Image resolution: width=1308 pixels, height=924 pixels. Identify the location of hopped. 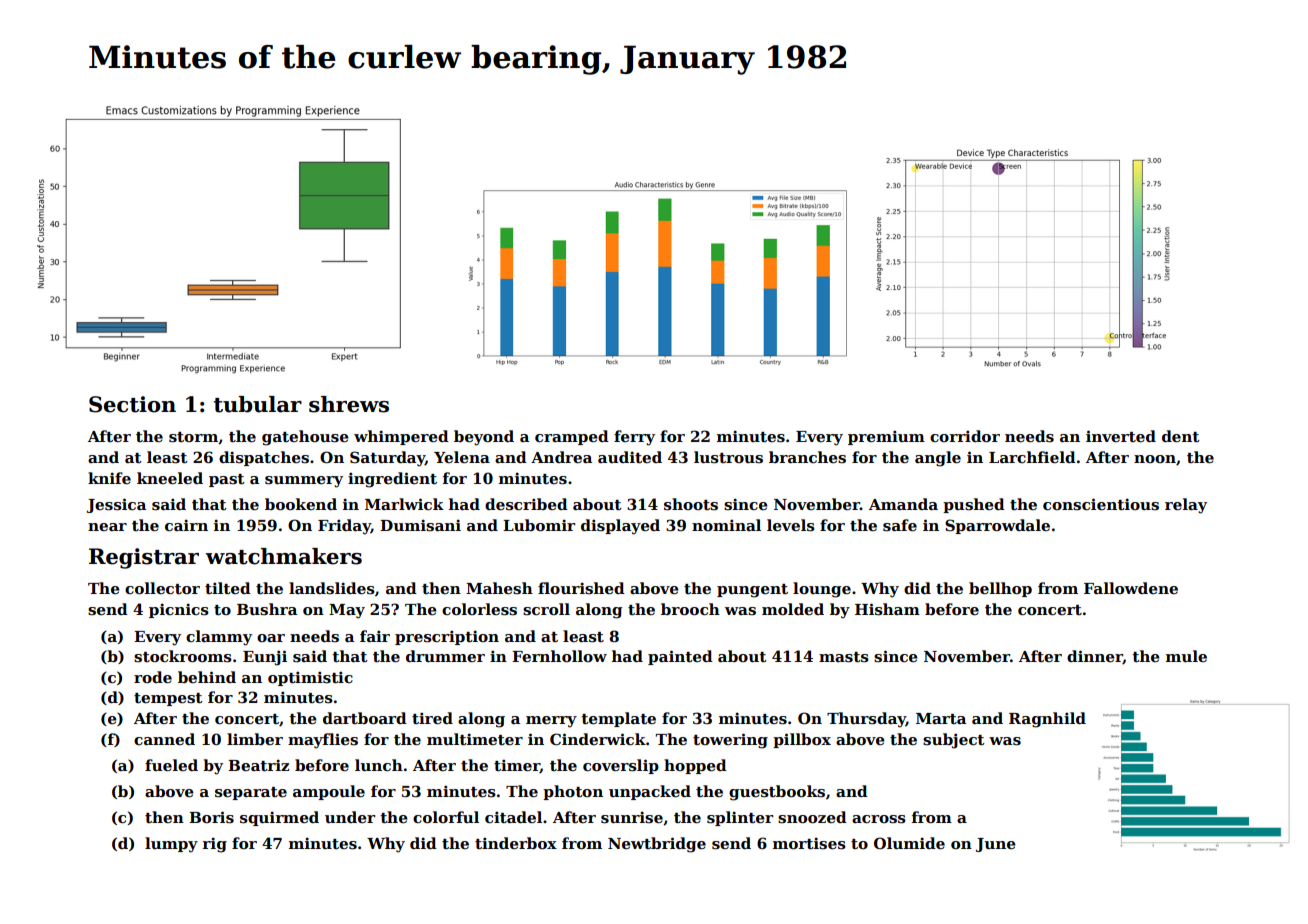
(695, 766).
